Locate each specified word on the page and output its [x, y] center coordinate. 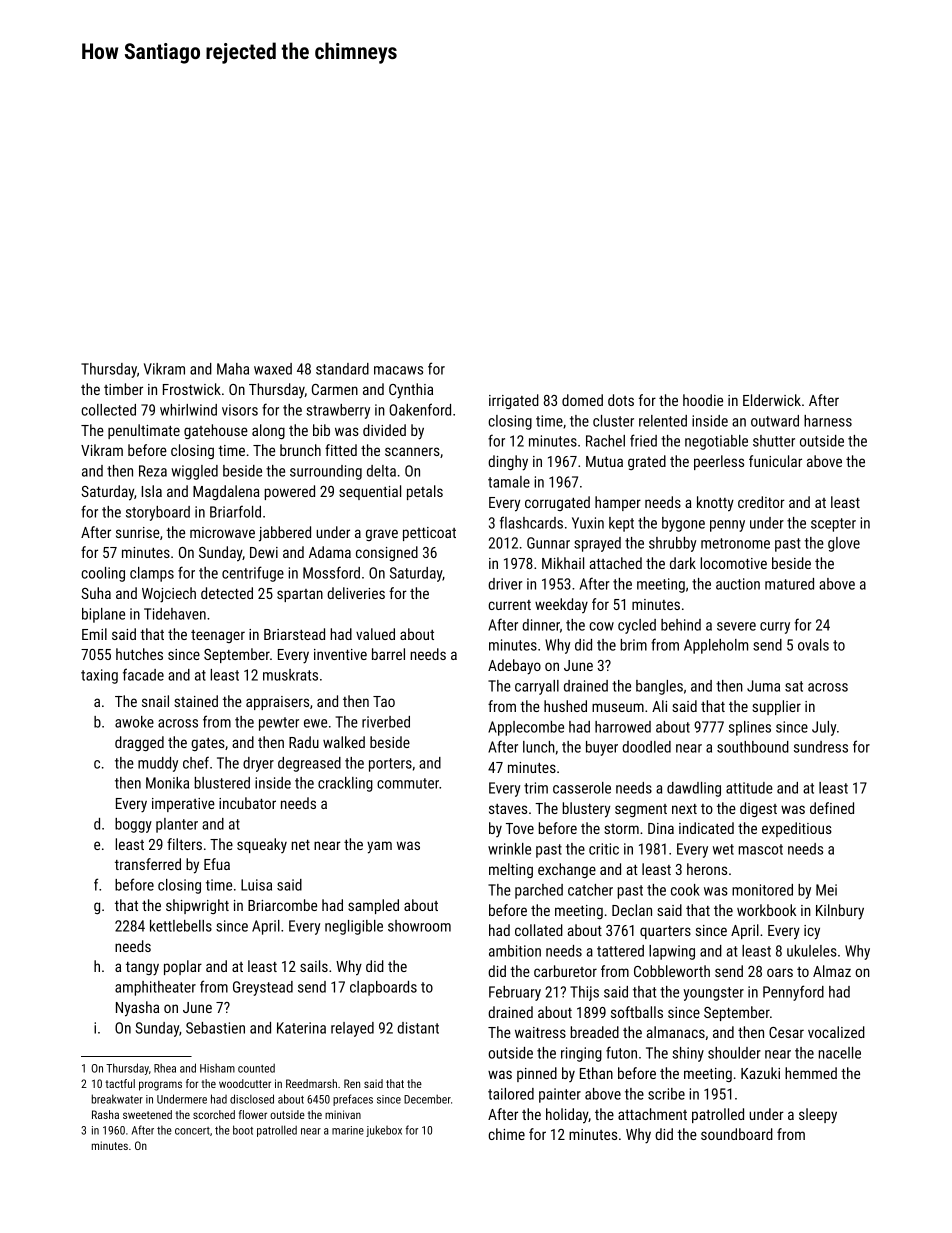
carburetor [565, 971]
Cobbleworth [672, 971]
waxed [273, 369]
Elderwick [772, 400]
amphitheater [155, 988]
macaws [398, 370]
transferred [148, 864]
